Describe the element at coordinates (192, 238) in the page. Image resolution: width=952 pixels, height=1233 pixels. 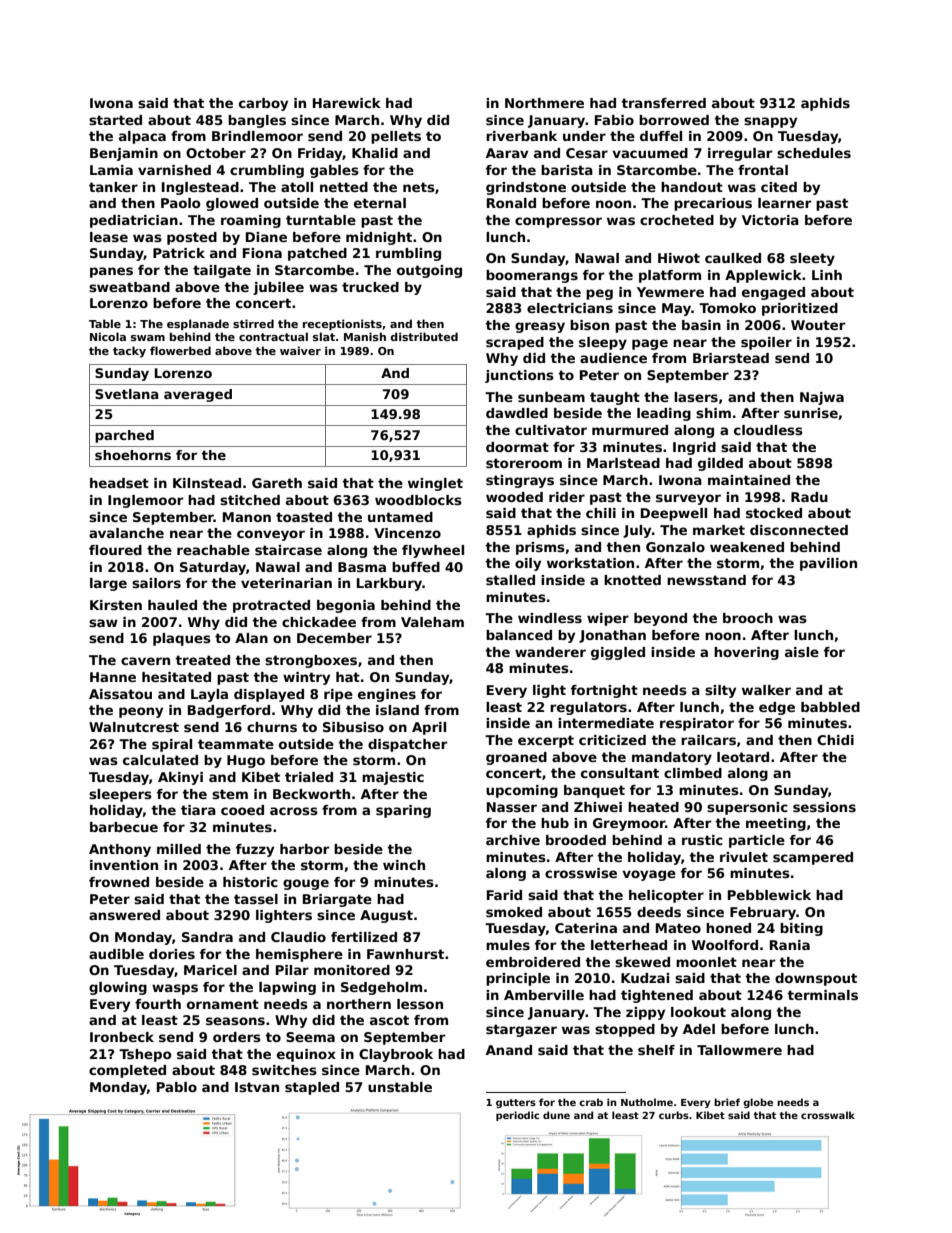
I see `posted` at that location.
